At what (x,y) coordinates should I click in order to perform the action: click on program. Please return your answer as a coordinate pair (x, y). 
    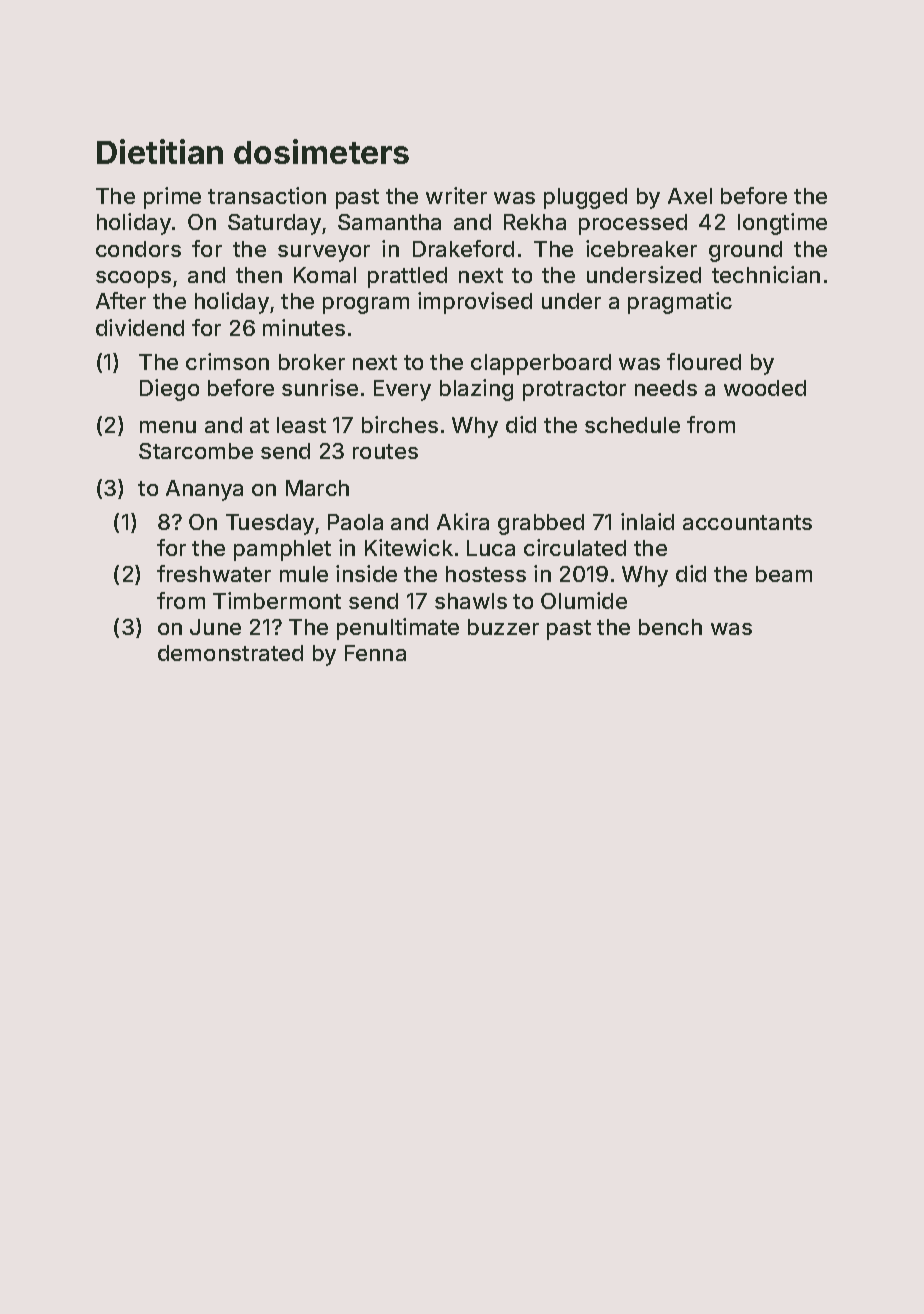
    Looking at the image, I should click on (366, 305).
